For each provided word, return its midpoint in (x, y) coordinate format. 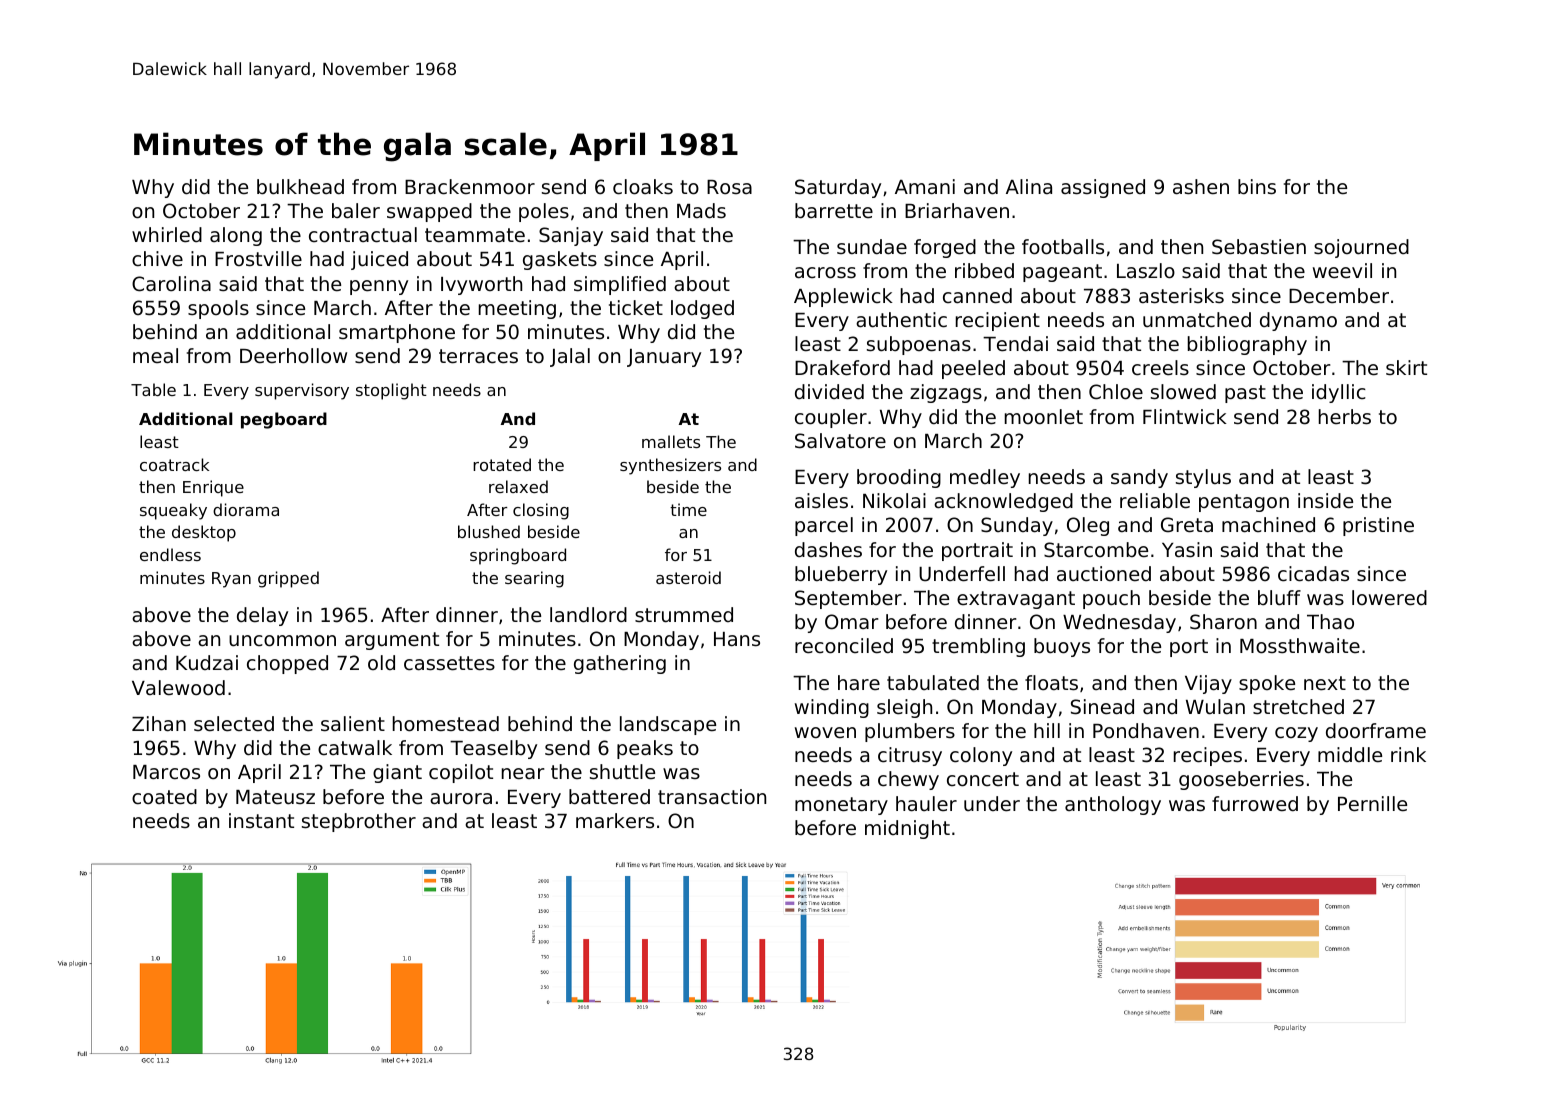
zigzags (946, 393)
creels (1160, 368)
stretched (1298, 707)
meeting (517, 309)
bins (1257, 187)
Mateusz (275, 797)
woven (825, 733)
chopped (287, 664)
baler (356, 211)
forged (945, 248)
